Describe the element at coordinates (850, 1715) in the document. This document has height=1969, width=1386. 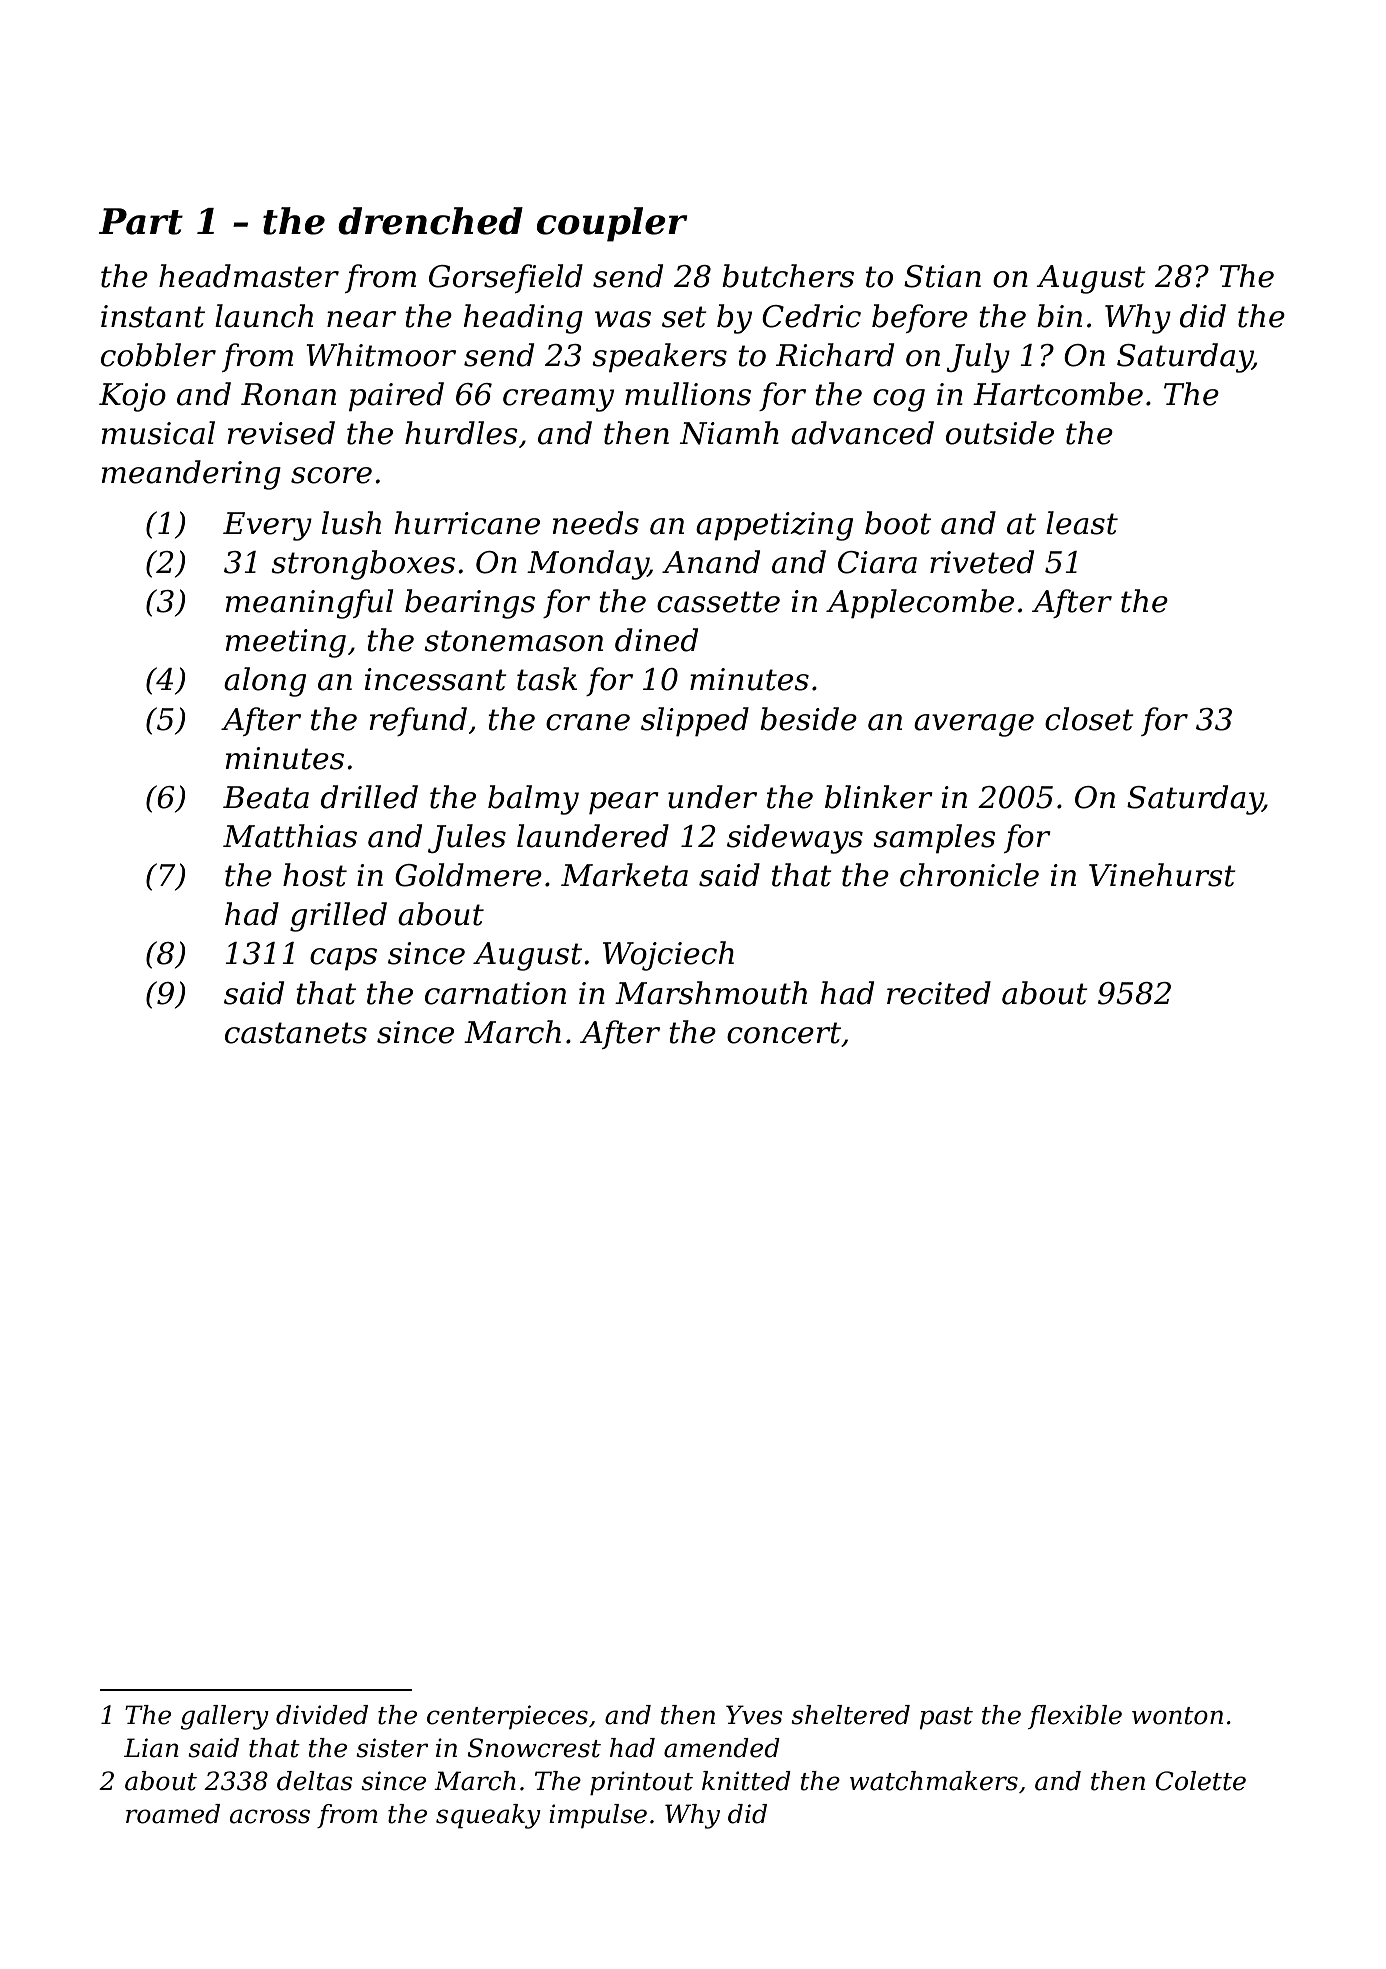
I see `sheltered` at that location.
